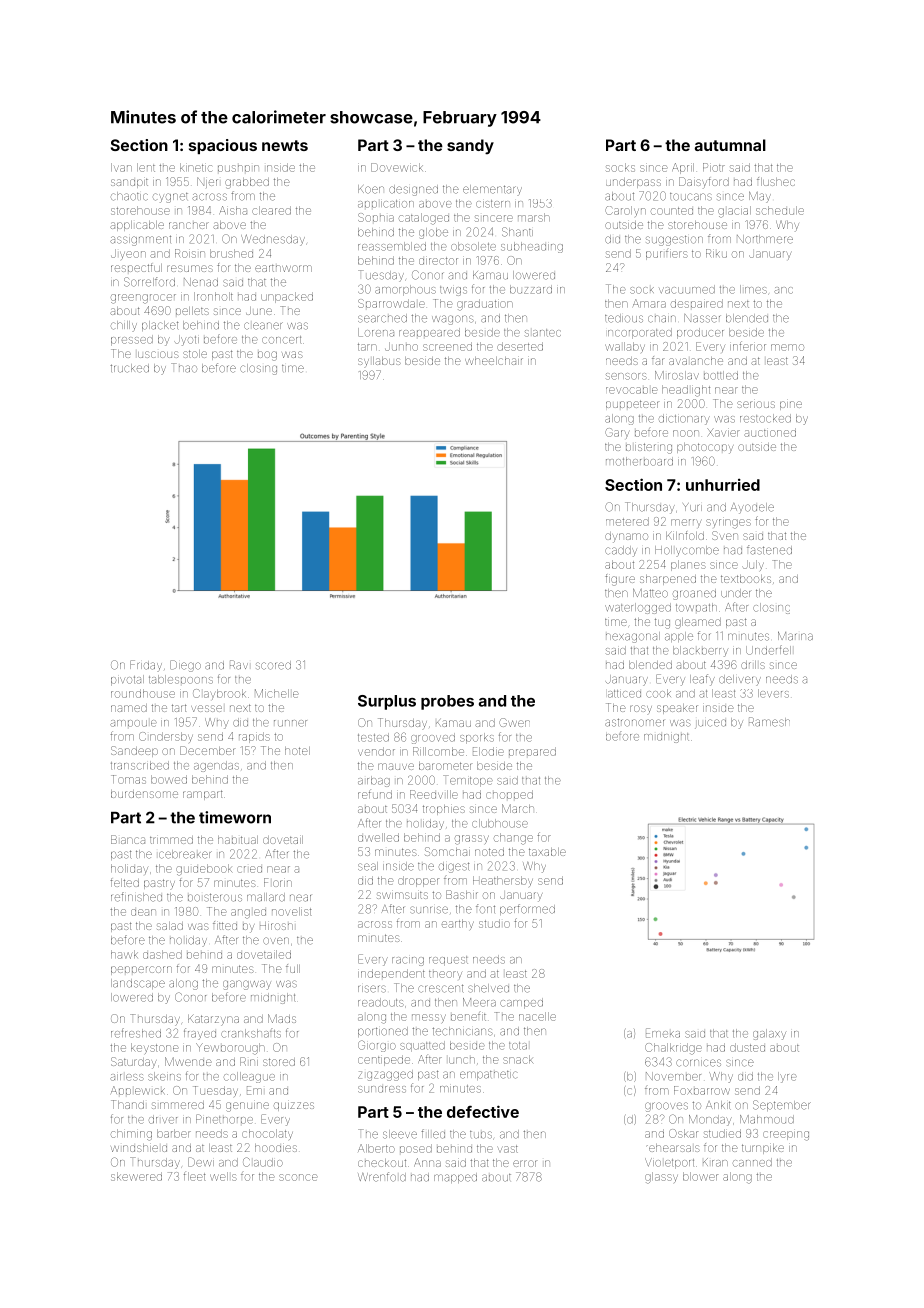  I want to click on caddy, so click(621, 551).
